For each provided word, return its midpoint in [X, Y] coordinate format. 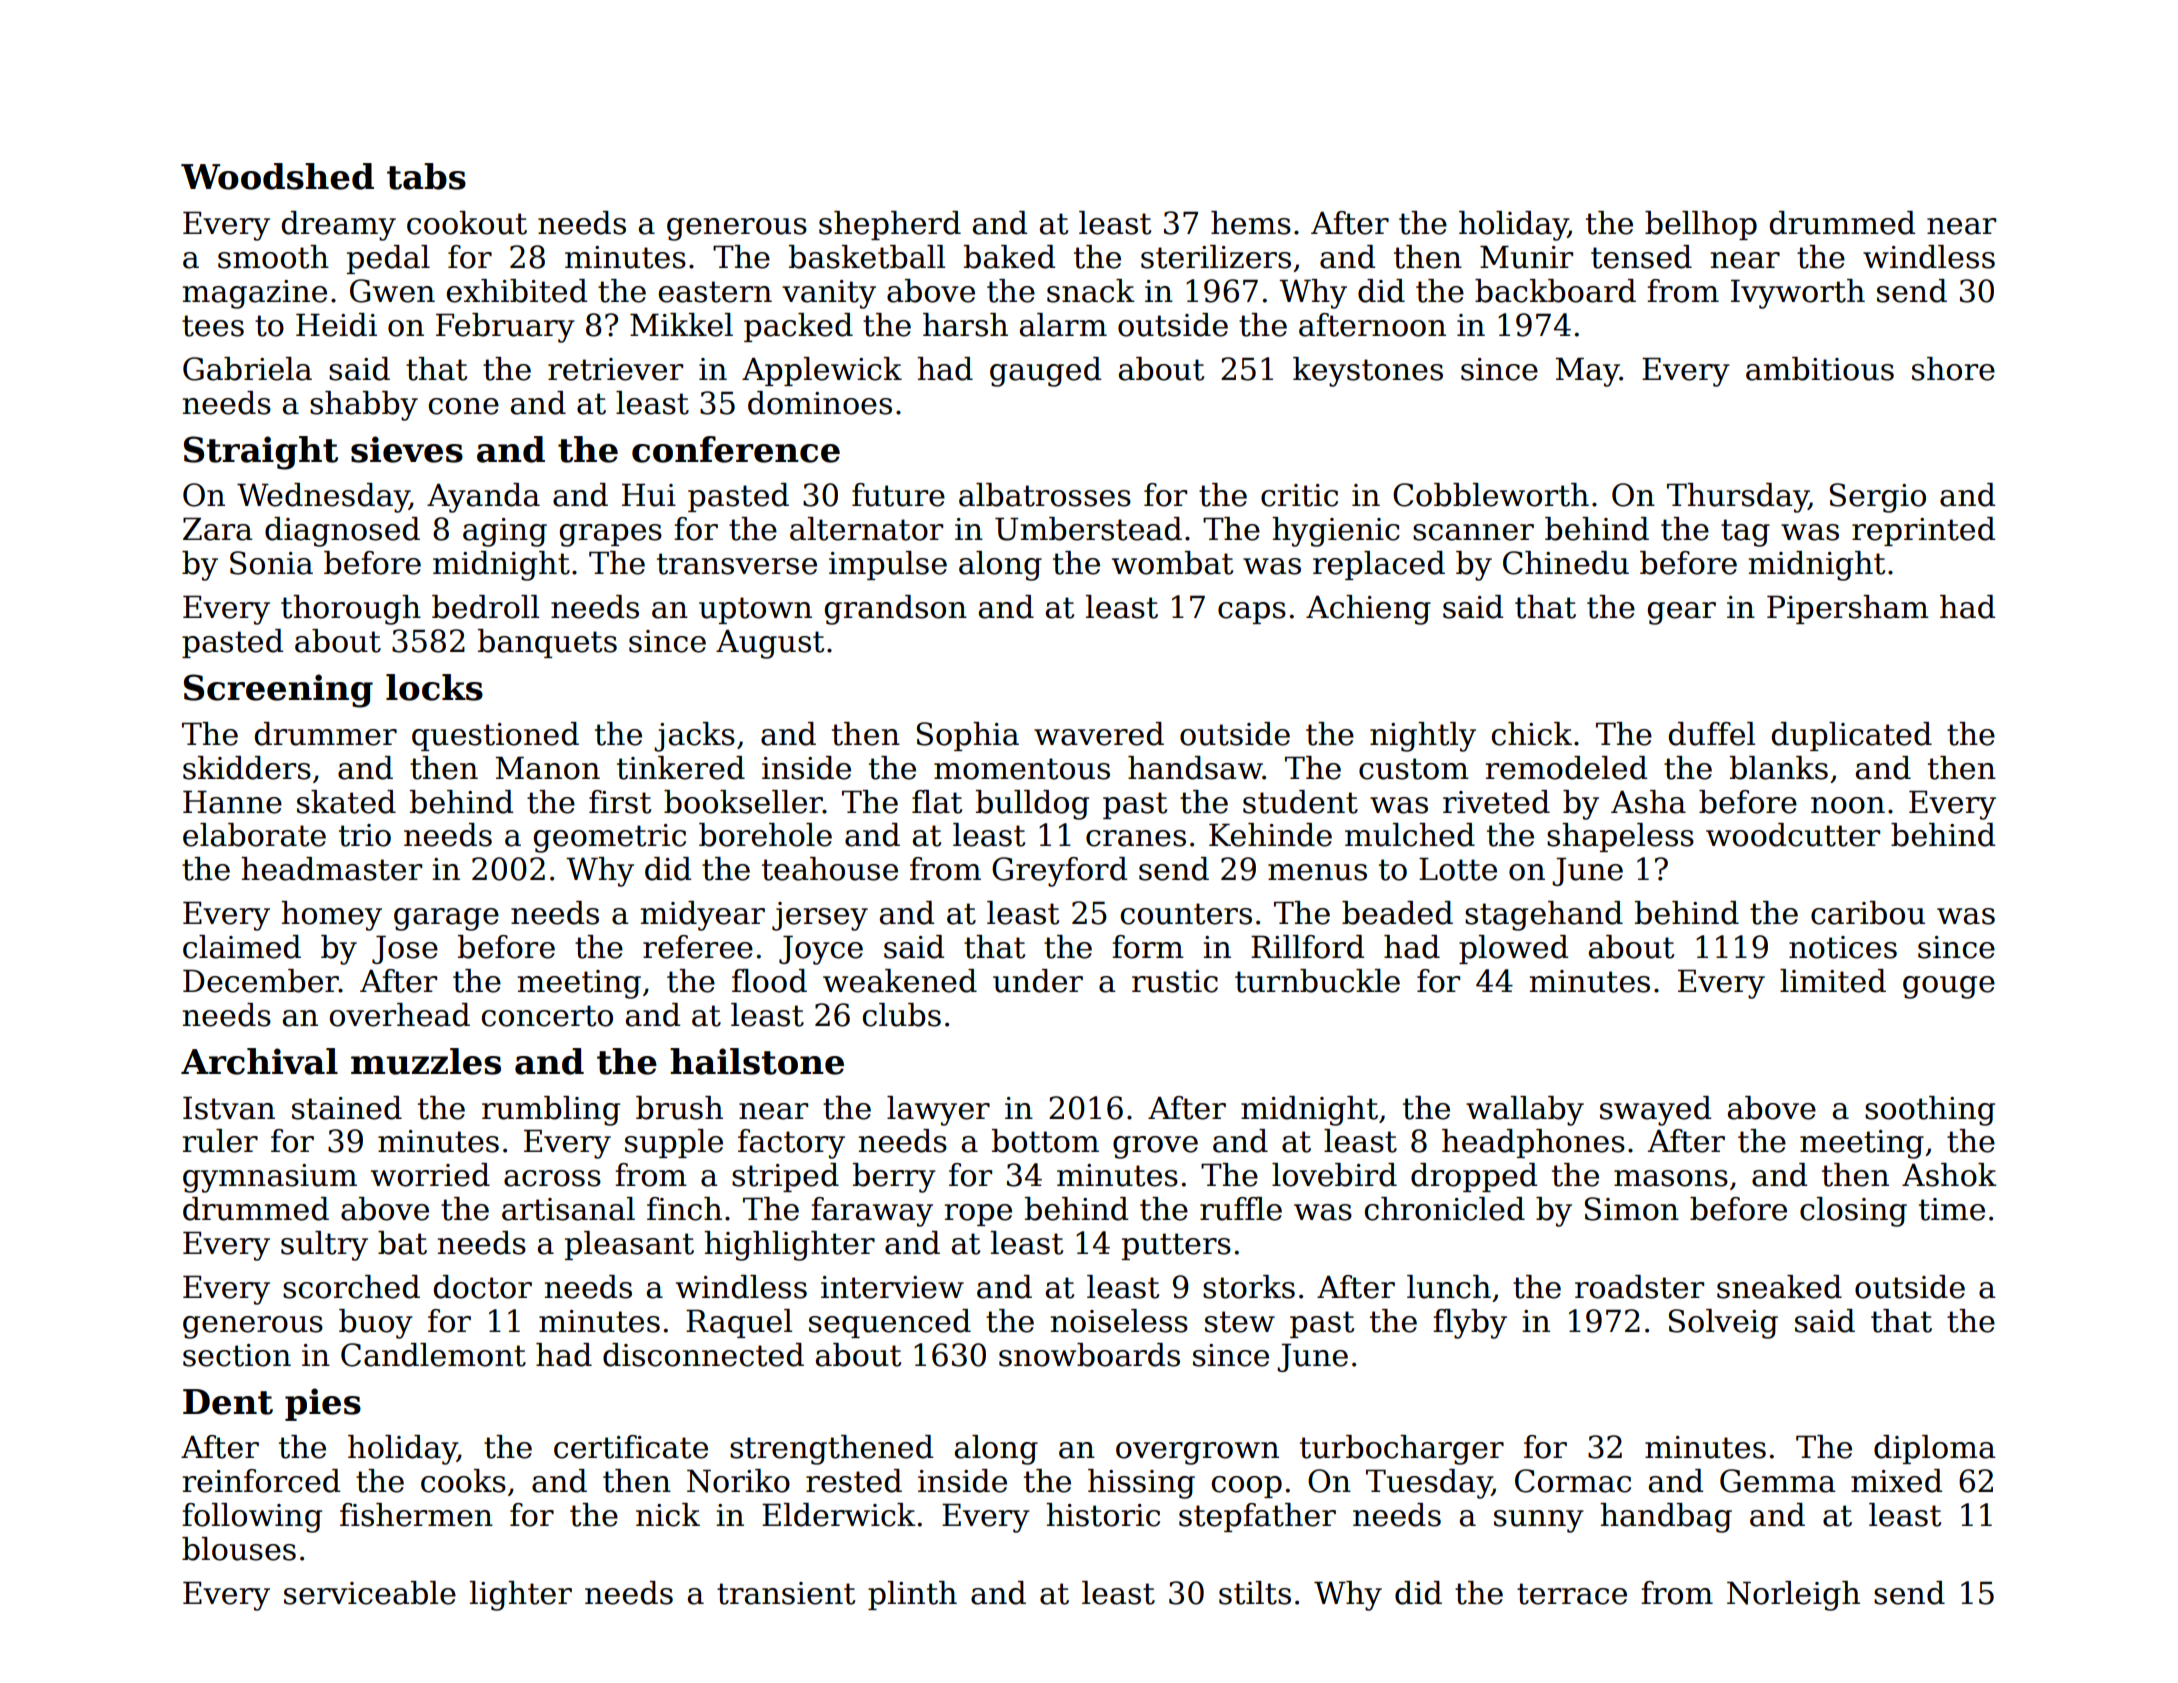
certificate [631, 1447]
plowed [1513, 949]
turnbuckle [1317, 981]
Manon [547, 768]
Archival [259, 1061]
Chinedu [1566, 563]
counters [1186, 914]
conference [736, 449]
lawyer [938, 1111]
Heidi [336, 325]
